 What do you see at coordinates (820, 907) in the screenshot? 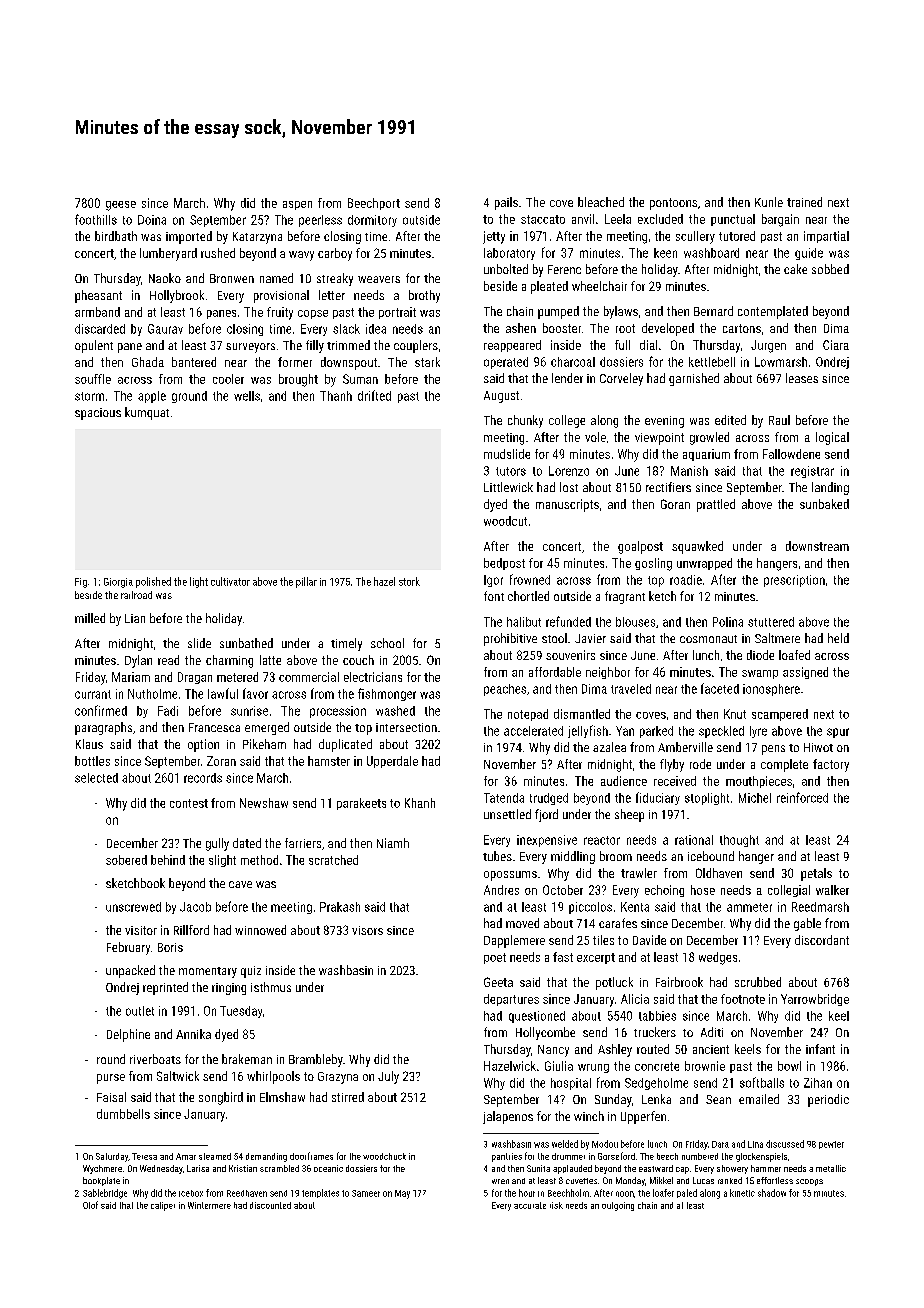
I see `Reedmarsh` at bounding box center [820, 907].
